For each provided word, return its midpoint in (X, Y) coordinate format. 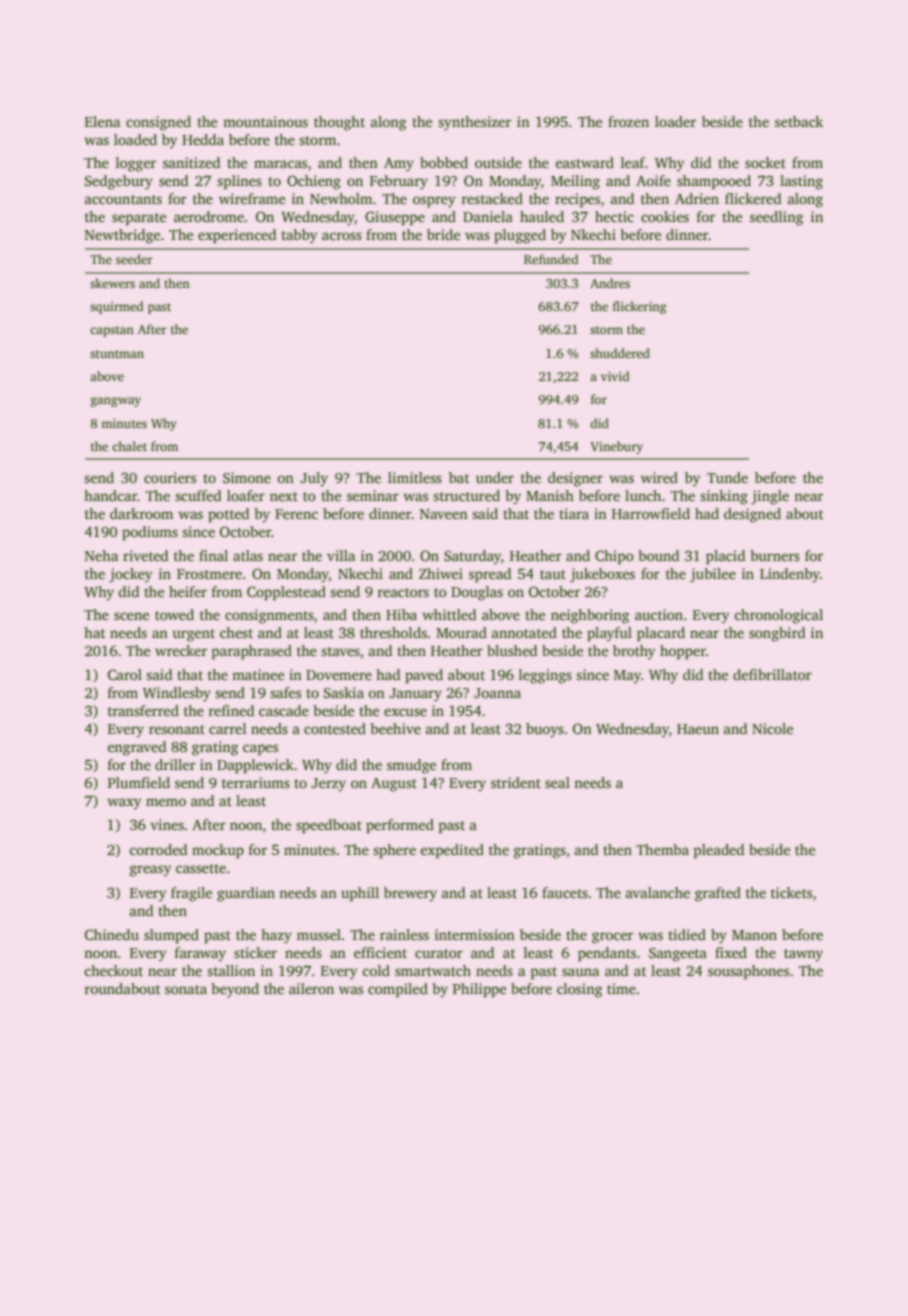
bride (443, 234)
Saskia (344, 692)
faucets (565, 892)
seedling (776, 218)
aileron (311, 988)
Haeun (698, 729)
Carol (125, 674)
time (621, 988)
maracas (280, 164)
